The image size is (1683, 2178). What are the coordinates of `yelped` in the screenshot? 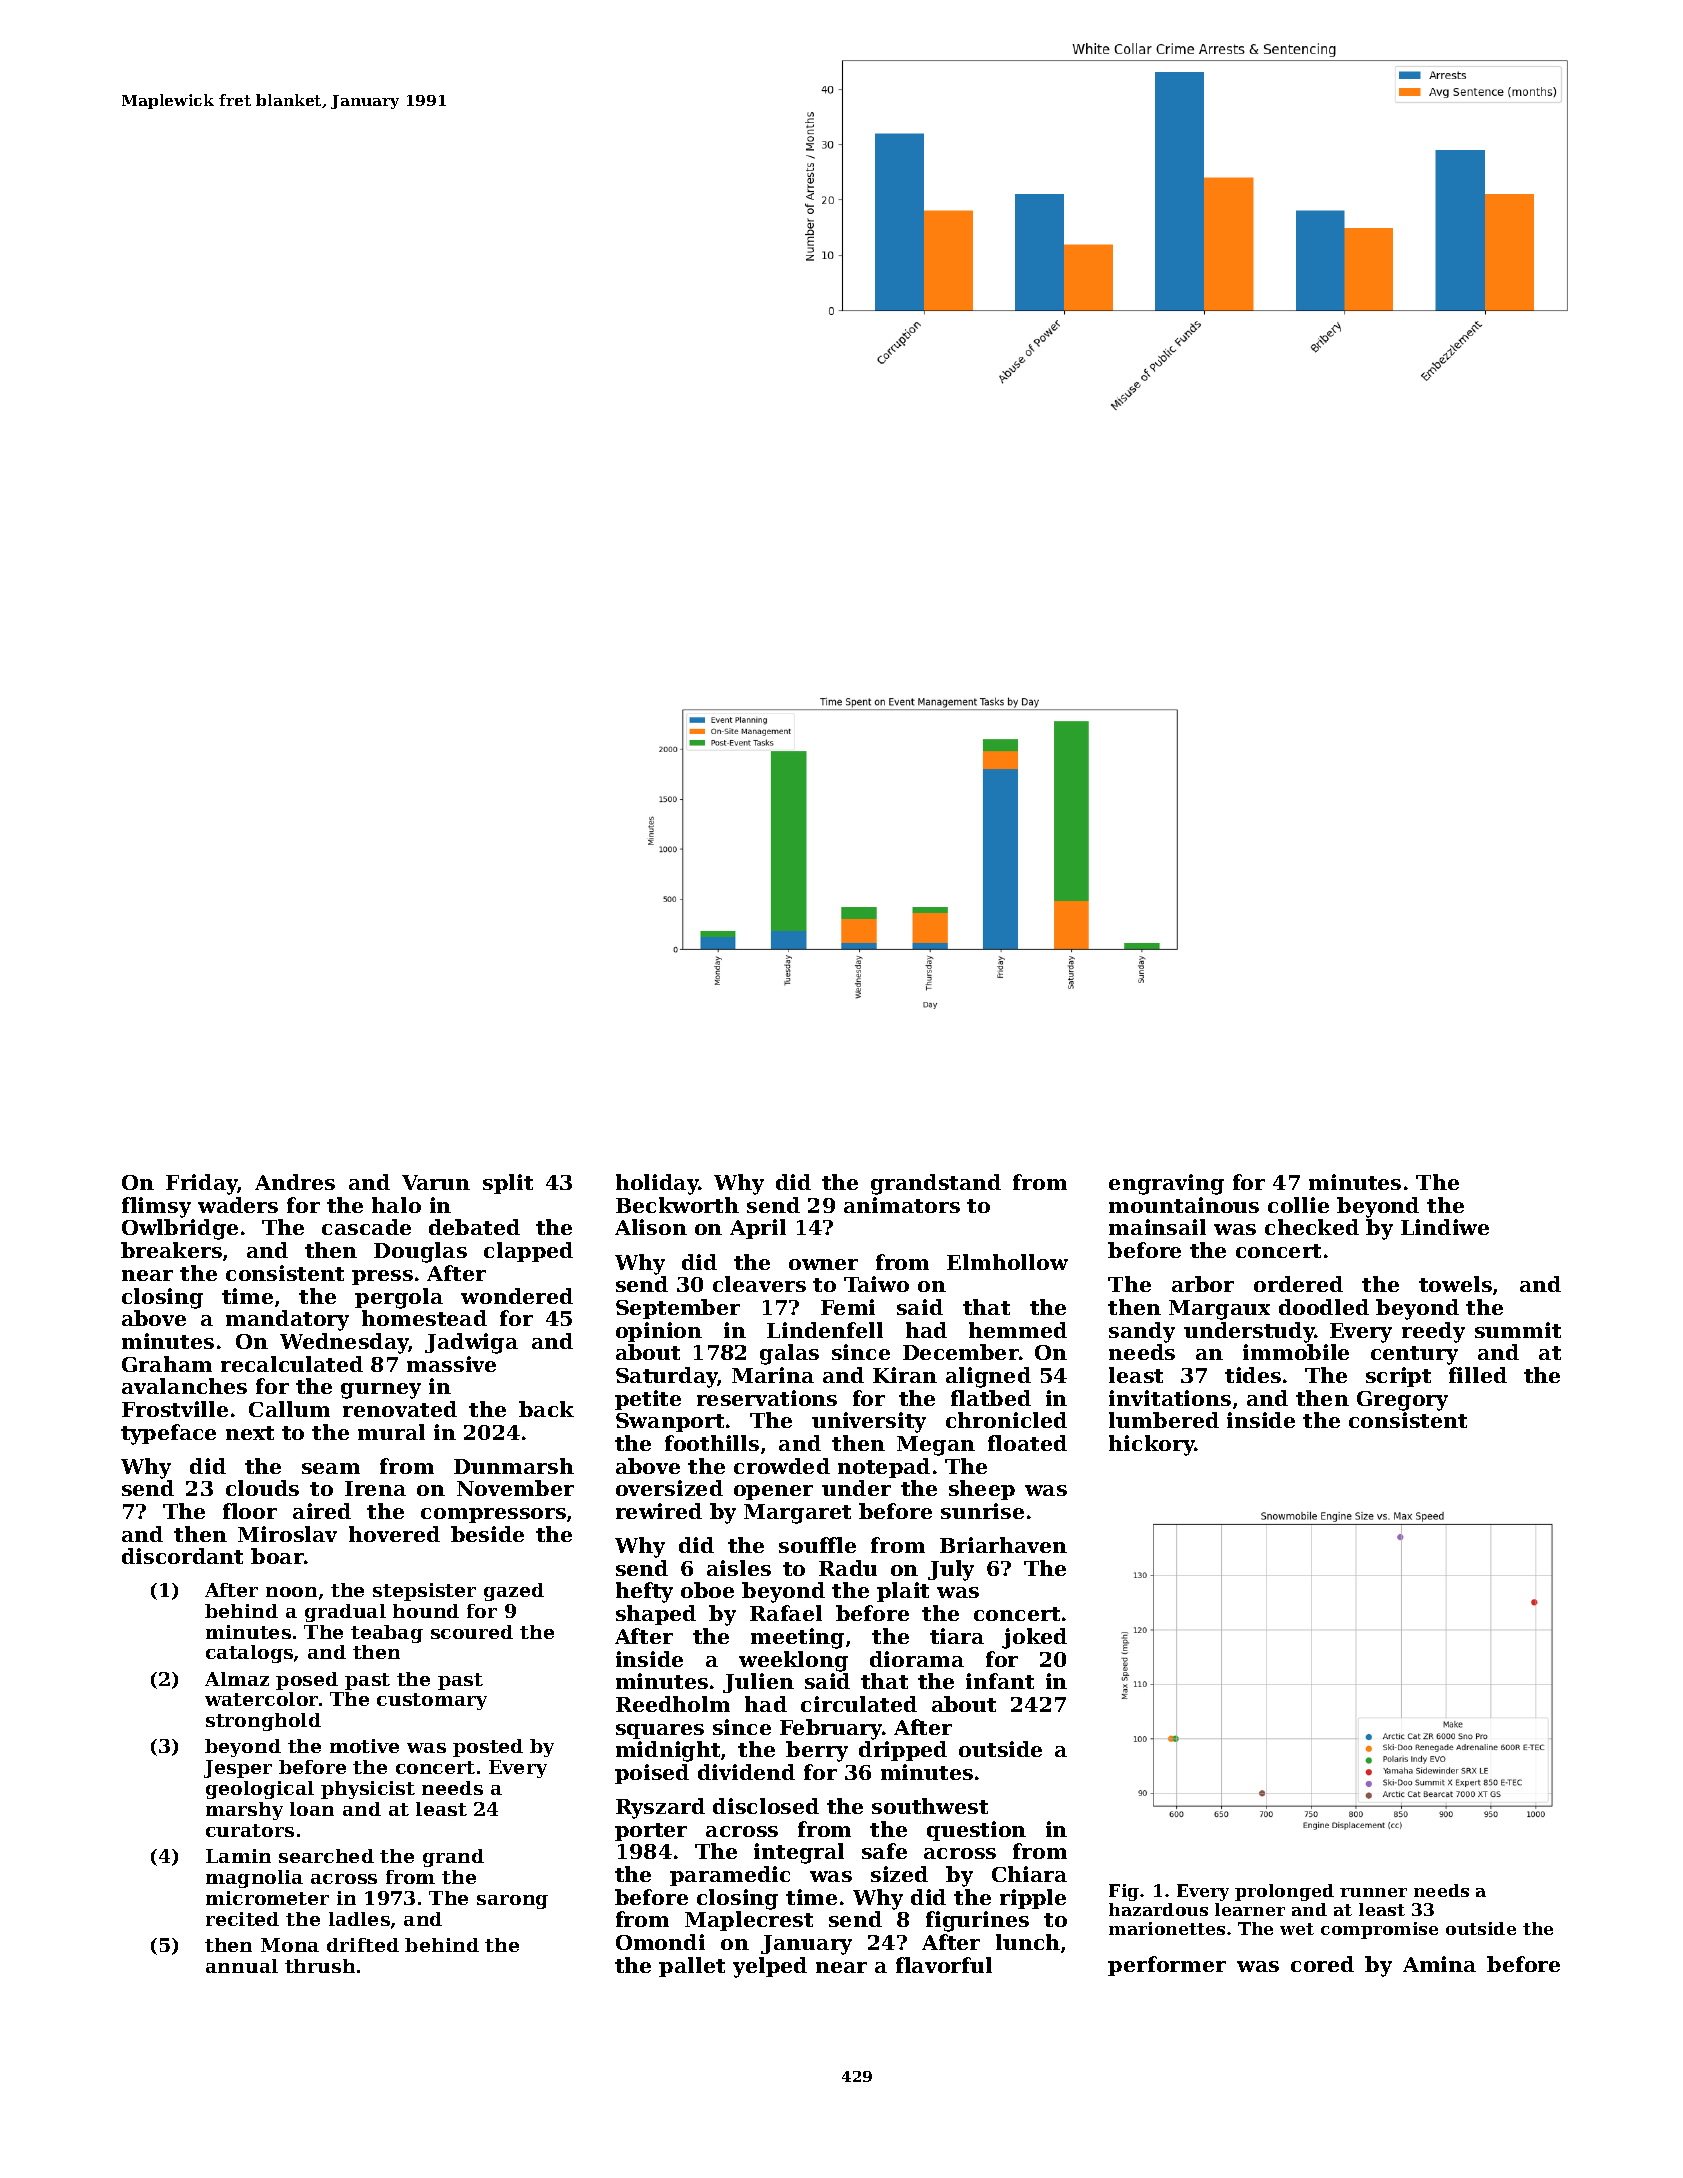 It's located at (770, 1967).
